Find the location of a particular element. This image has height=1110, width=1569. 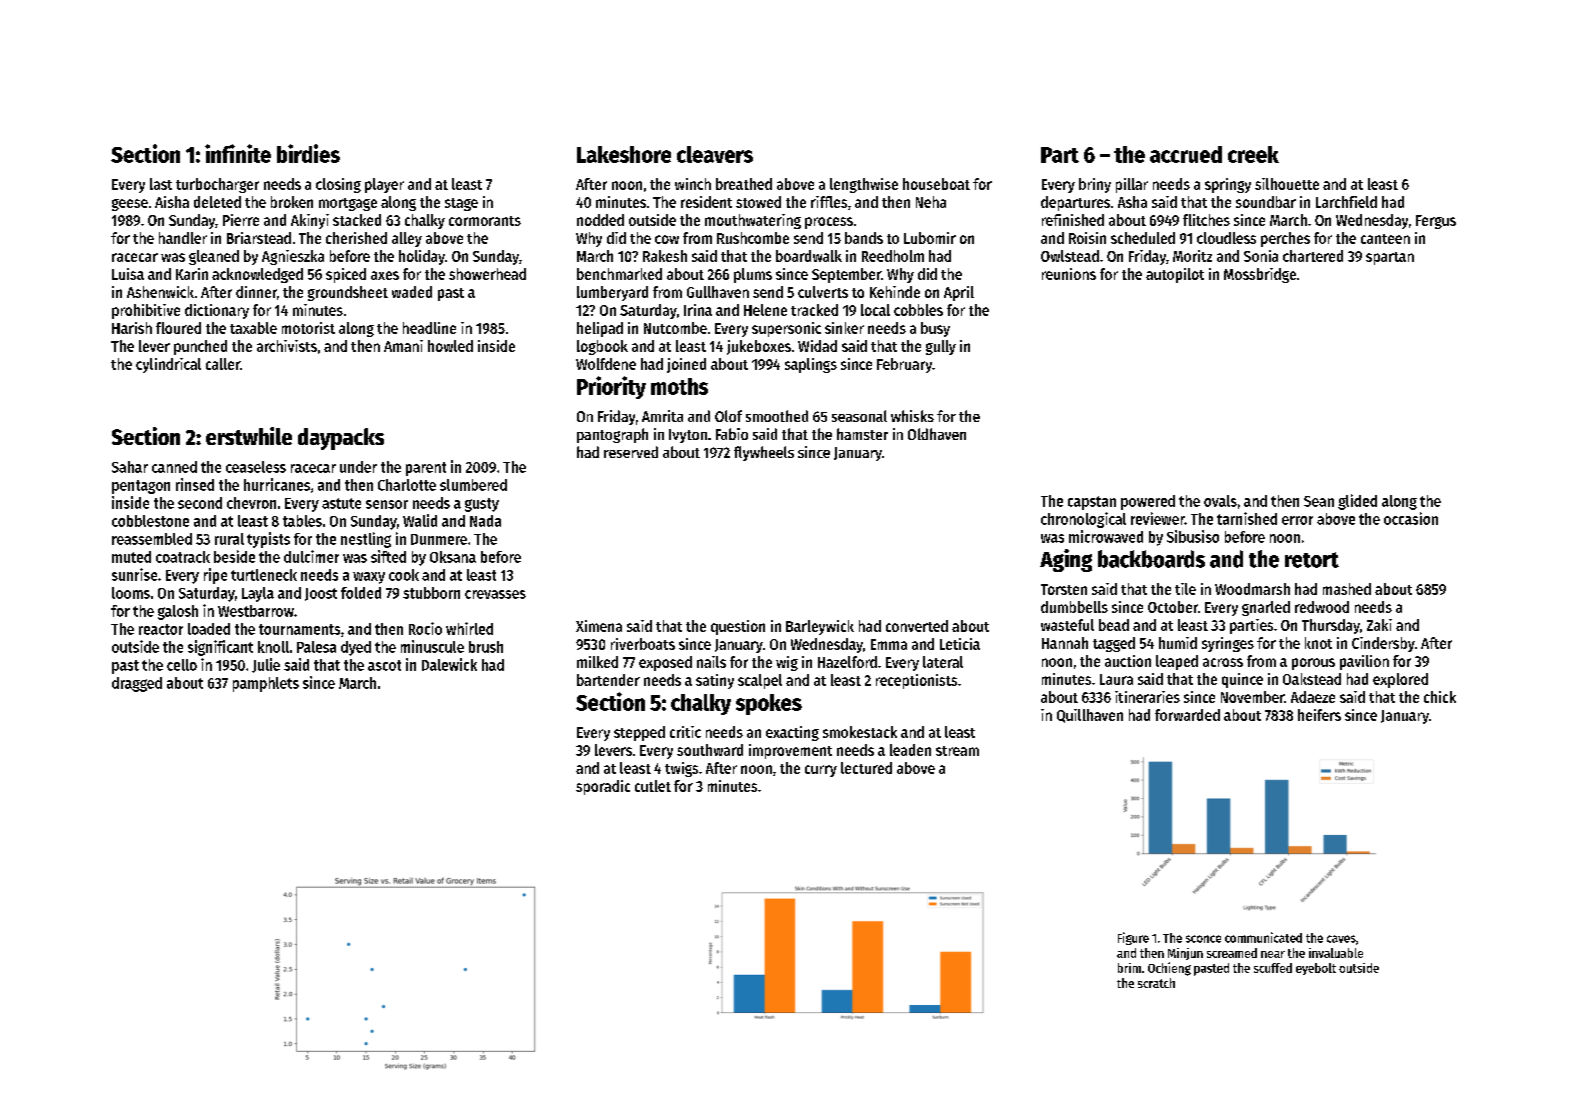

Moritz is located at coordinates (1192, 256).
